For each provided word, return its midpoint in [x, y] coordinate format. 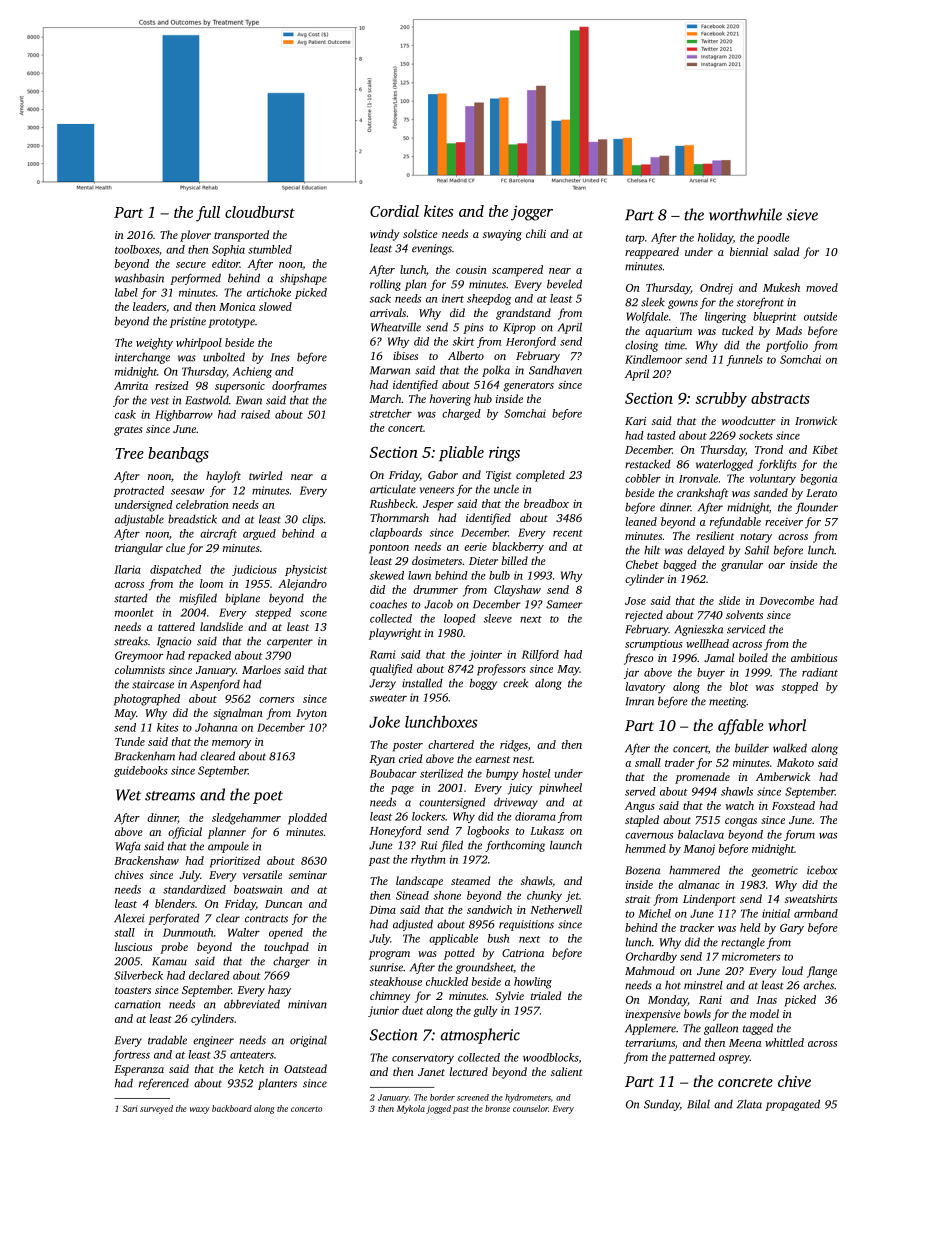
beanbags [178, 455]
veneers [437, 490]
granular [742, 566]
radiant [820, 672]
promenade [702, 778]
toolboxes [137, 249]
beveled [564, 284]
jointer [485, 655]
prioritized [235, 862]
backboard [232, 1108]
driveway [516, 803]
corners [276, 700]
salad [786, 251]
